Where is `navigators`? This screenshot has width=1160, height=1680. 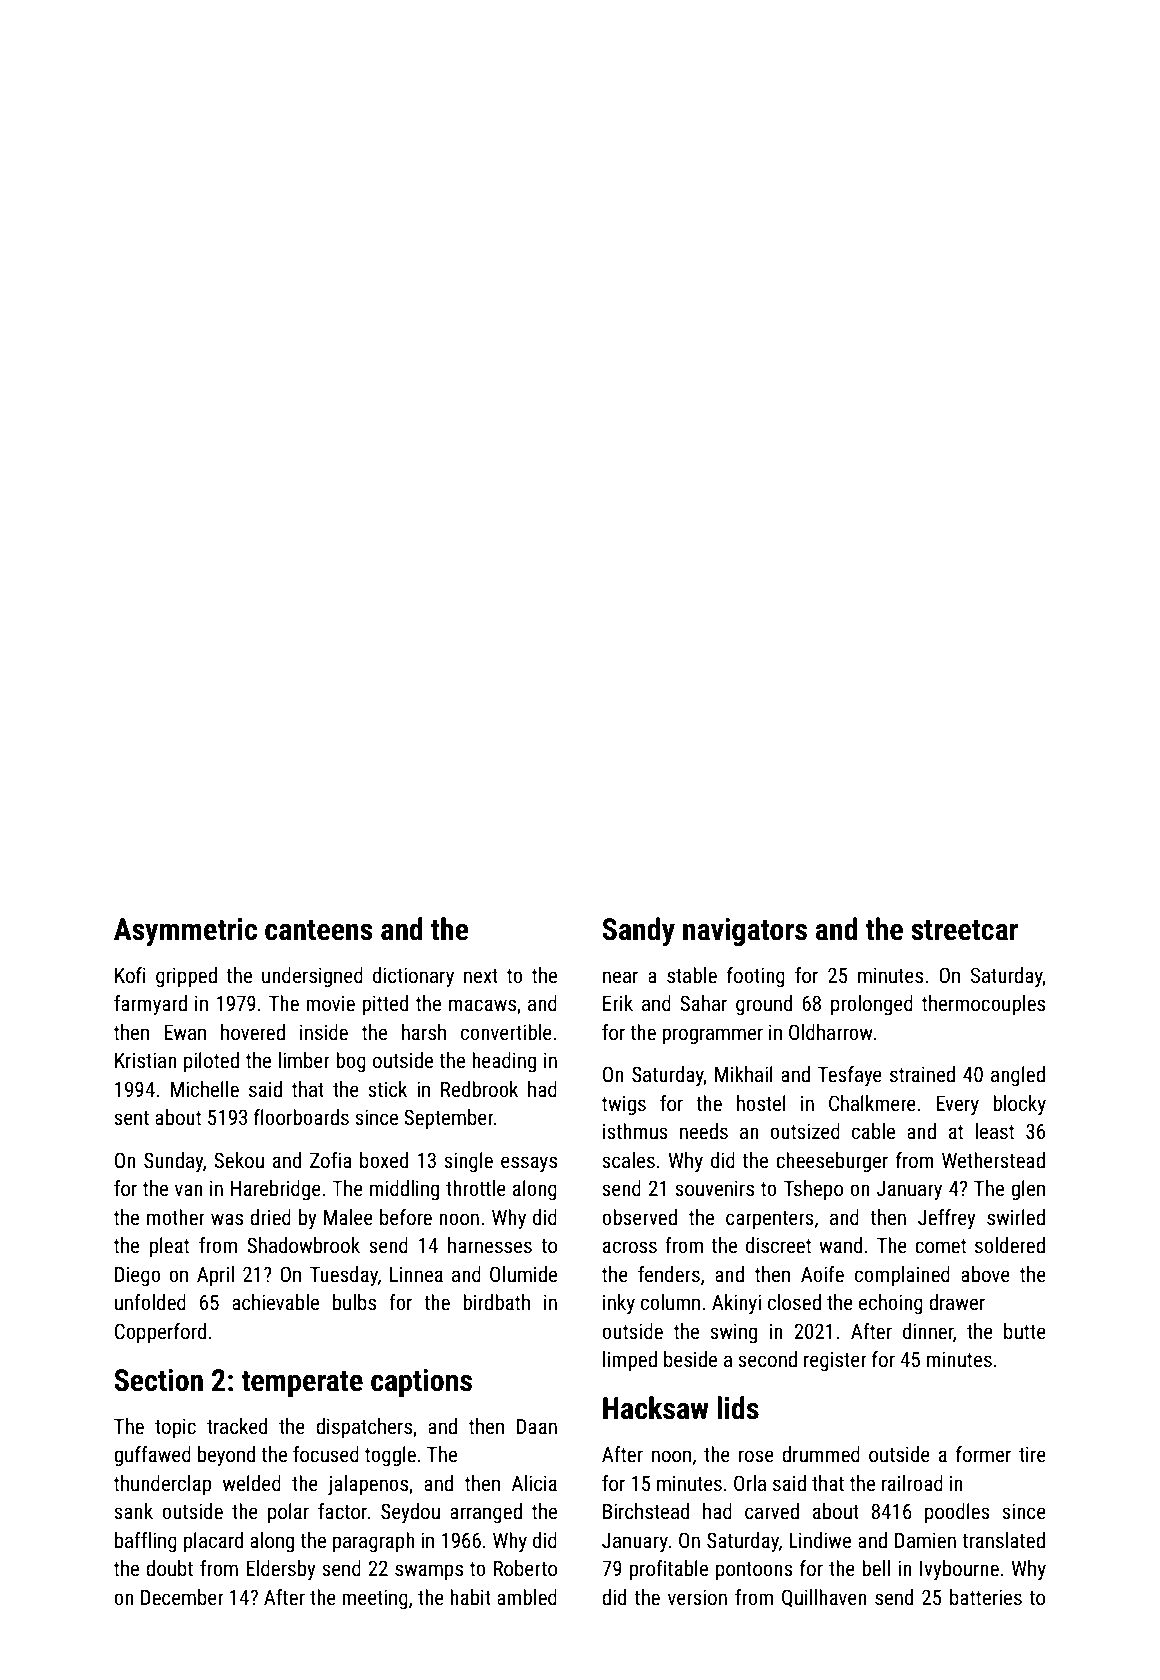
navigators is located at coordinates (745, 932).
